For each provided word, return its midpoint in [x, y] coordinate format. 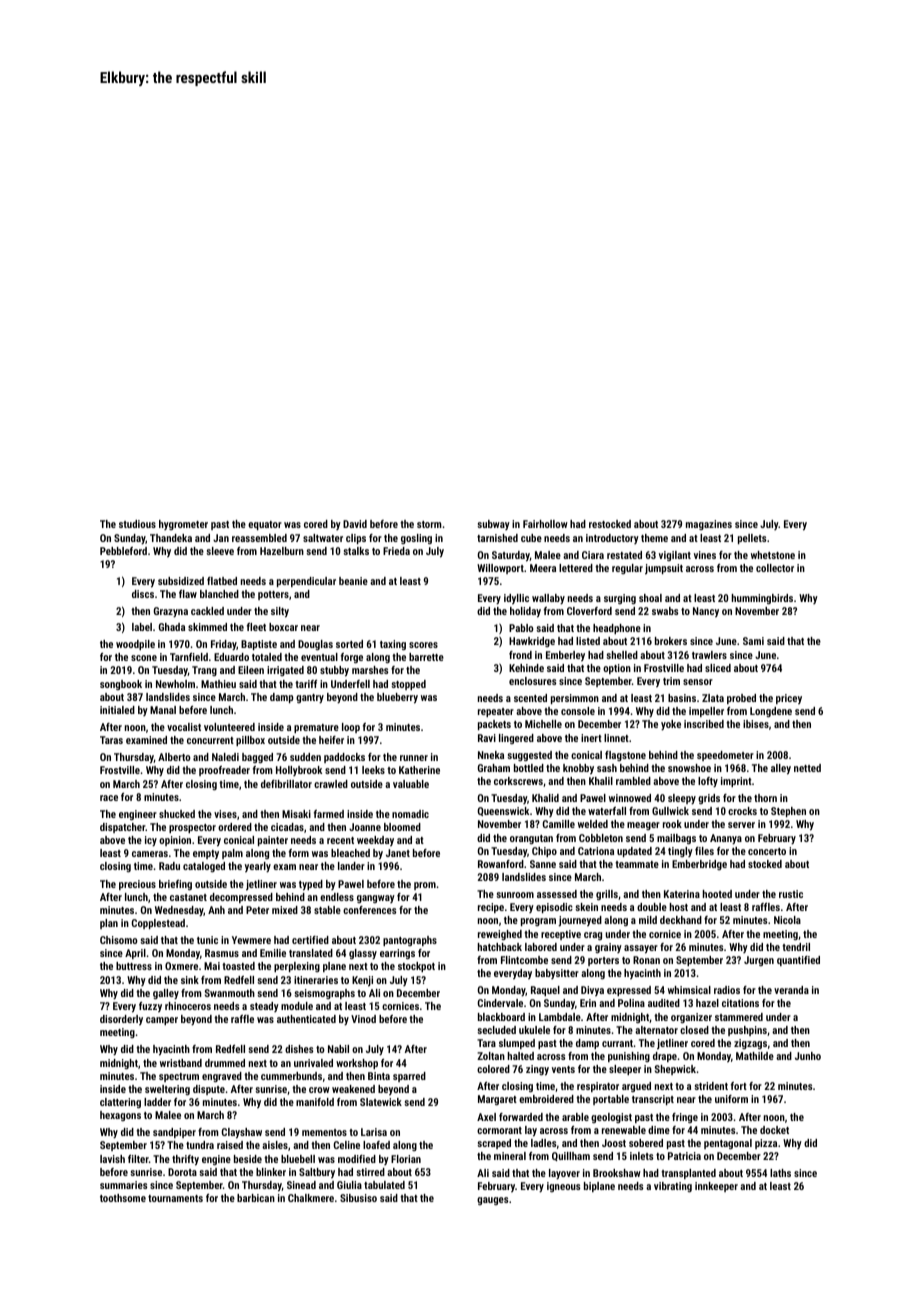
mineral [510, 1156]
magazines [709, 525]
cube [531, 538]
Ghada [172, 627]
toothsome [123, 1198]
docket [774, 1130]
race [109, 798]
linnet [616, 738]
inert [591, 738]
